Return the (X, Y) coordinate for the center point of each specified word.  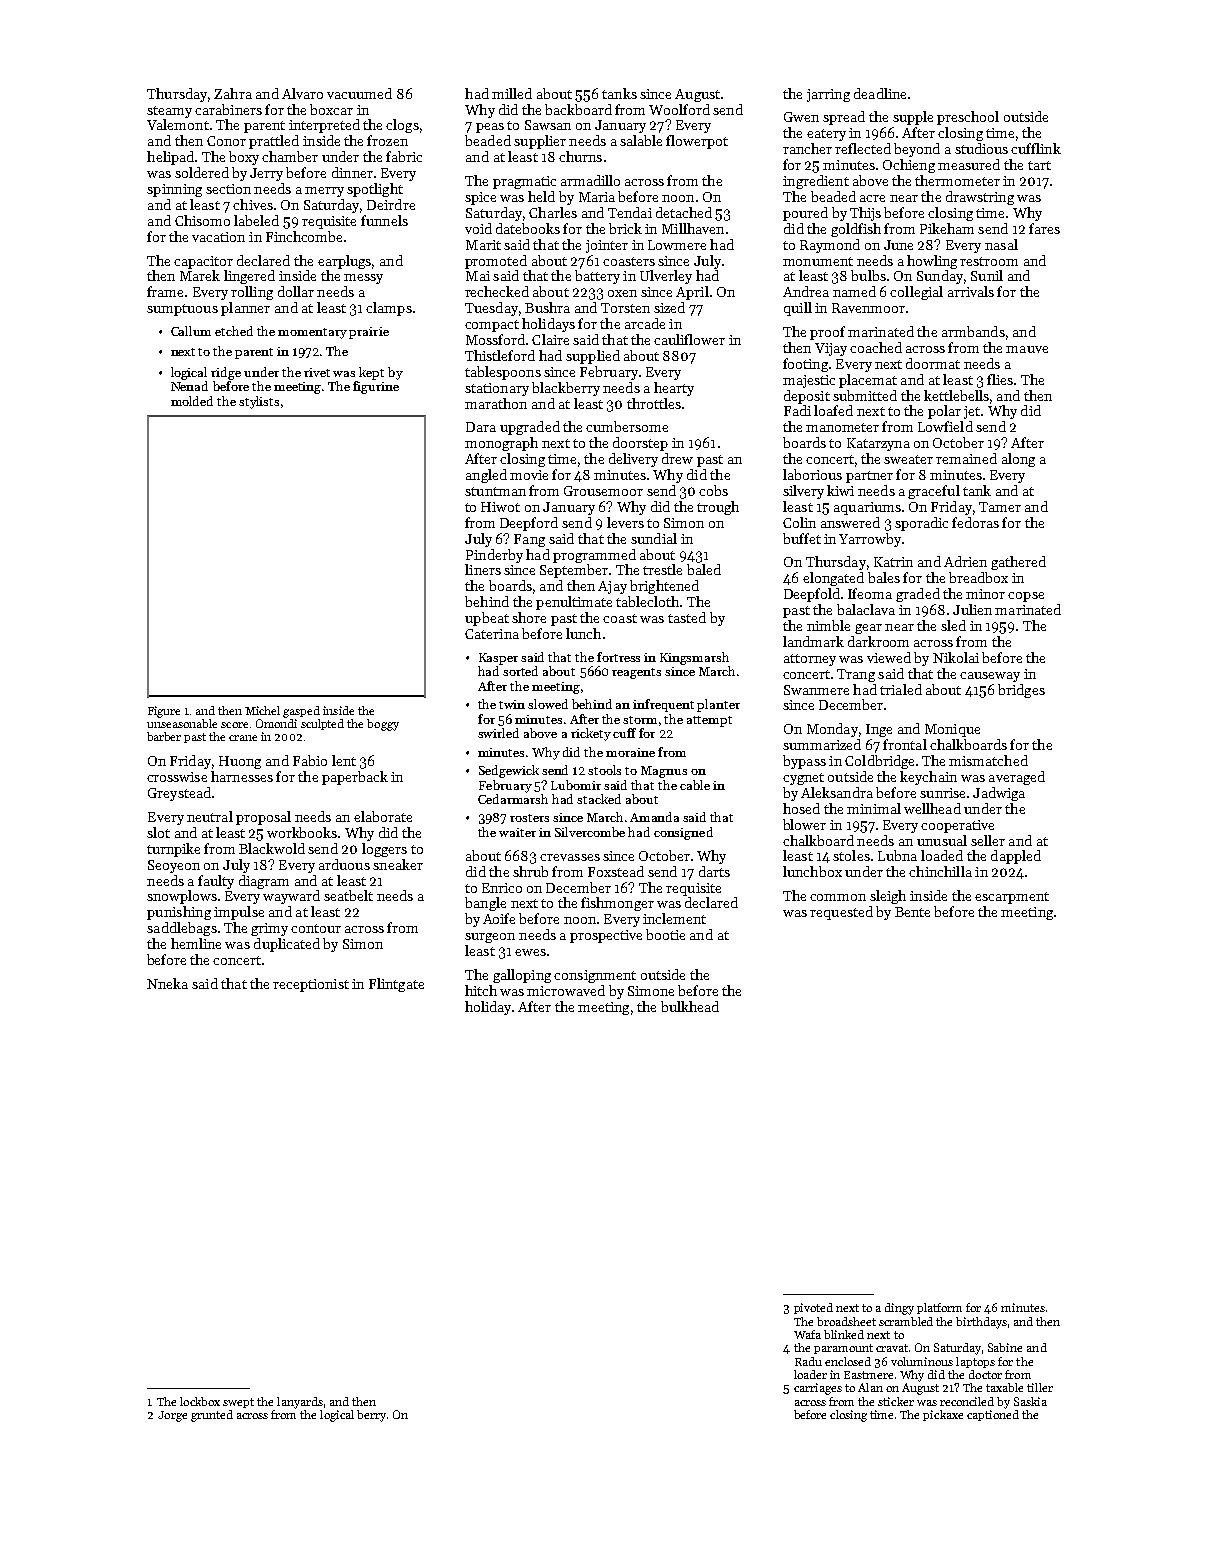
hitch (481, 990)
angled (486, 476)
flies (1000, 379)
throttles (654, 403)
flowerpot (697, 142)
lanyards (300, 1403)
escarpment (1012, 898)
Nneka (167, 983)
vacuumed (359, 93)
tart (1039, 165)
